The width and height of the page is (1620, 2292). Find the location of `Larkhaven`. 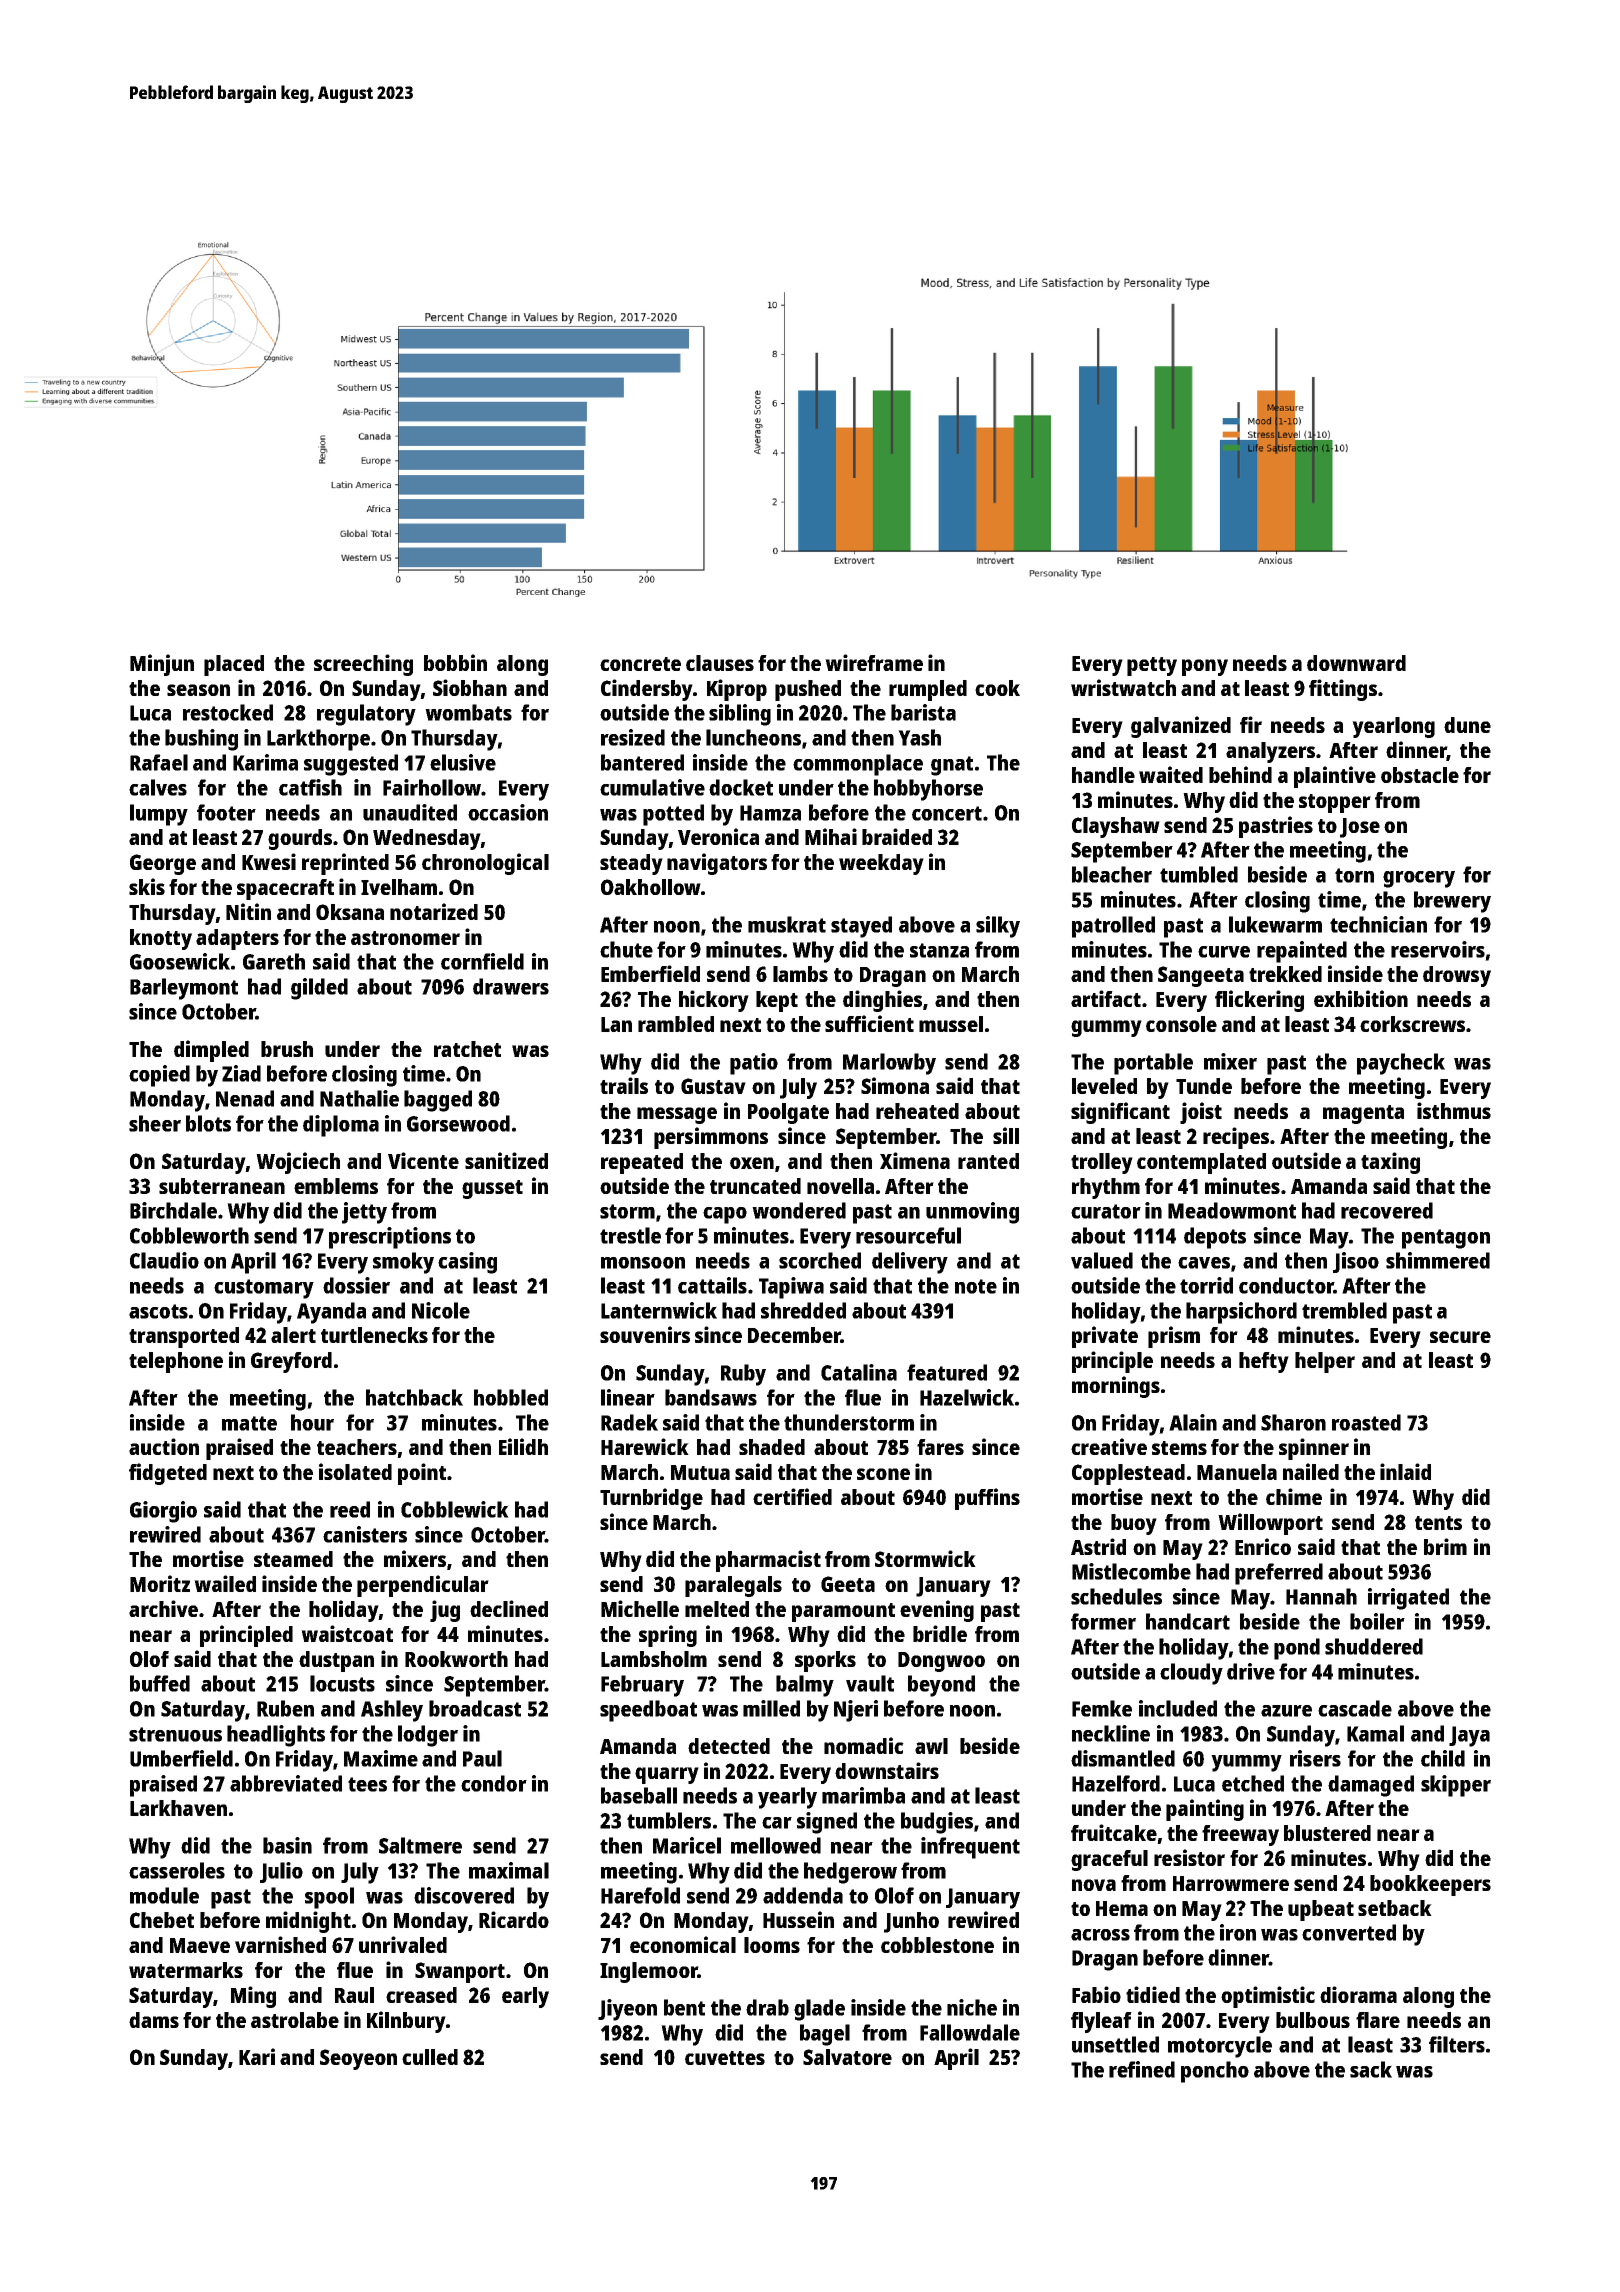

Larkhaven is located at coordinates (178, 1808).
